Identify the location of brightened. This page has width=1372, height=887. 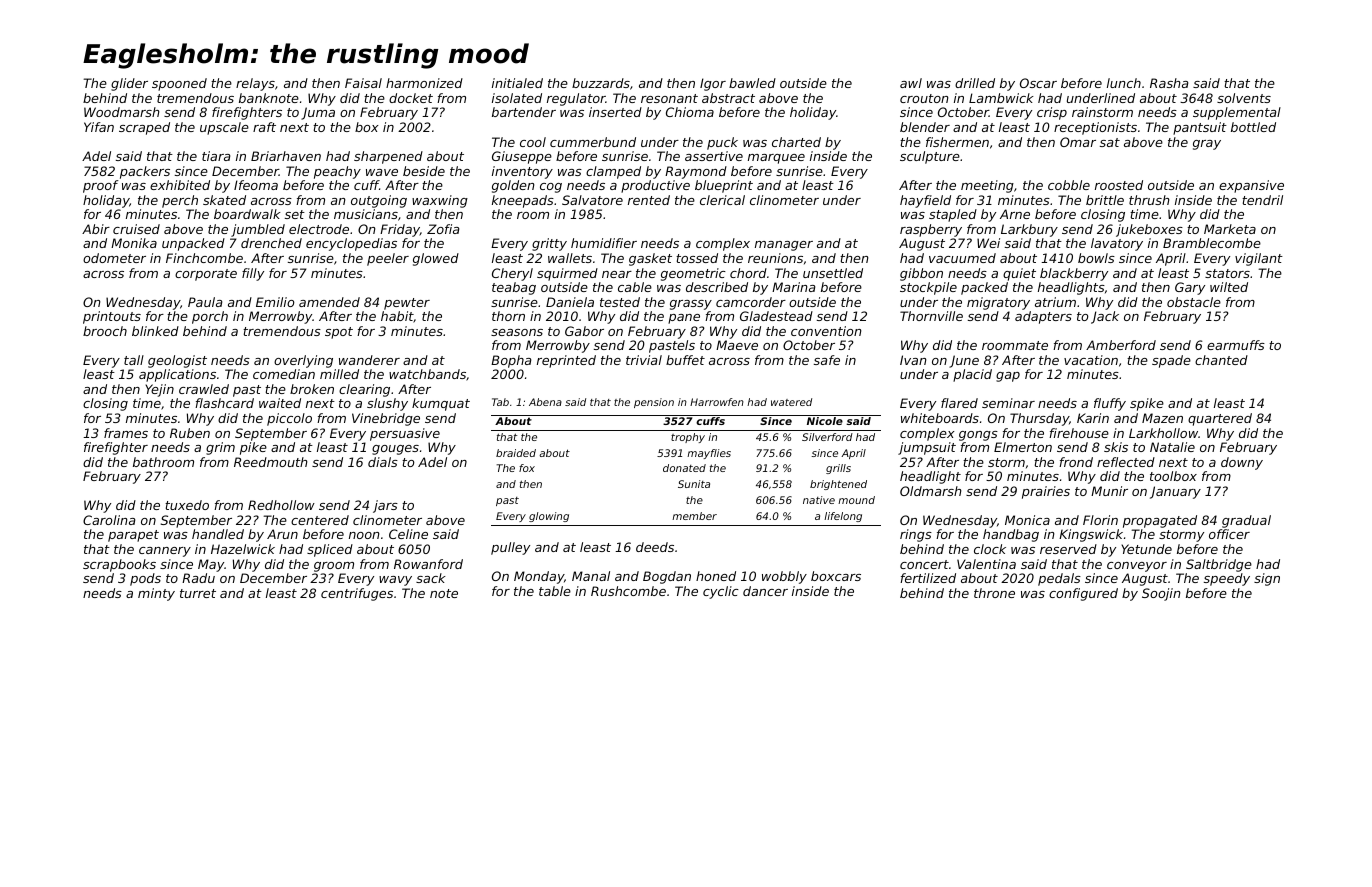
(838, 485).
